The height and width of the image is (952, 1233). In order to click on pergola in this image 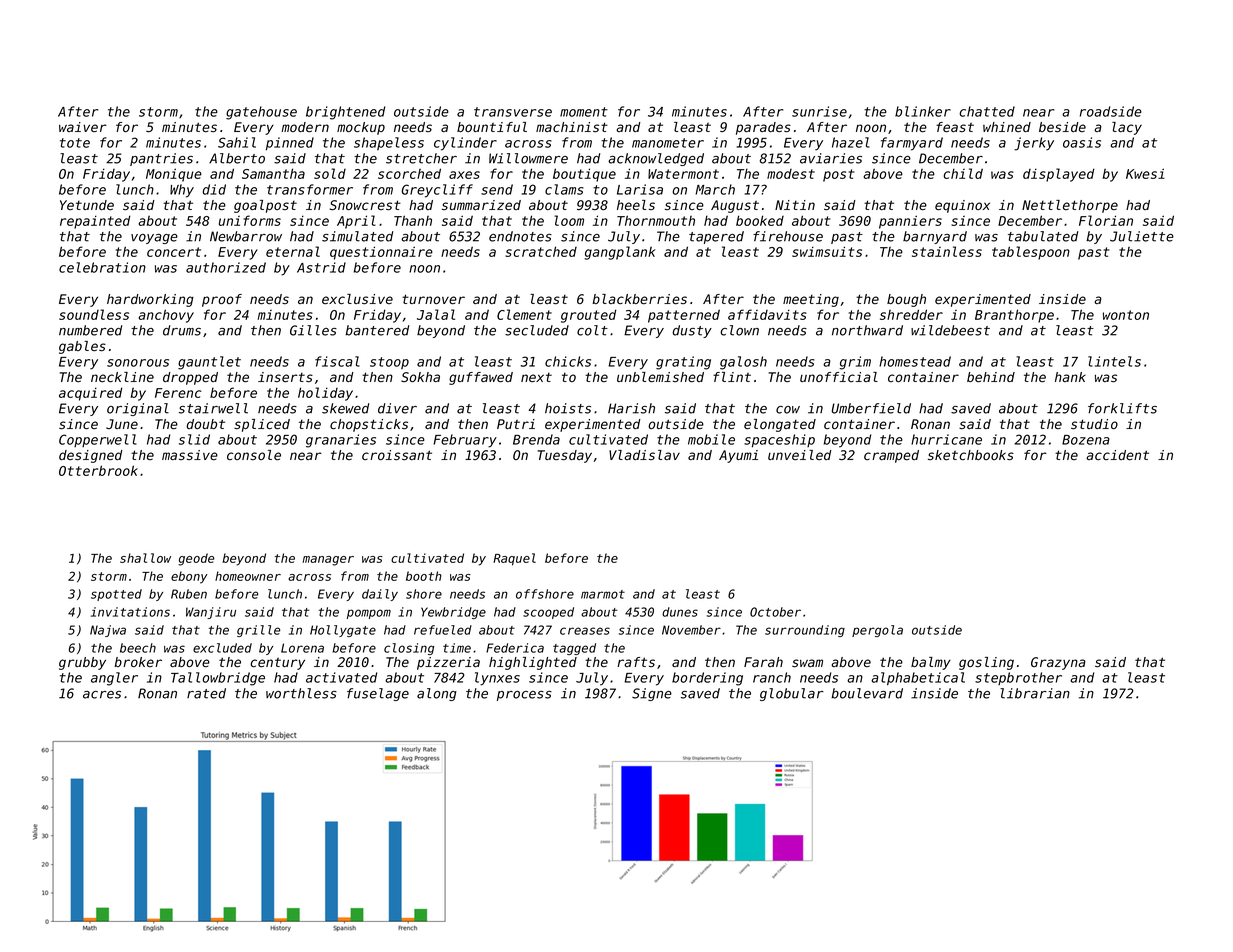, I will do `click(877, 631)`.
